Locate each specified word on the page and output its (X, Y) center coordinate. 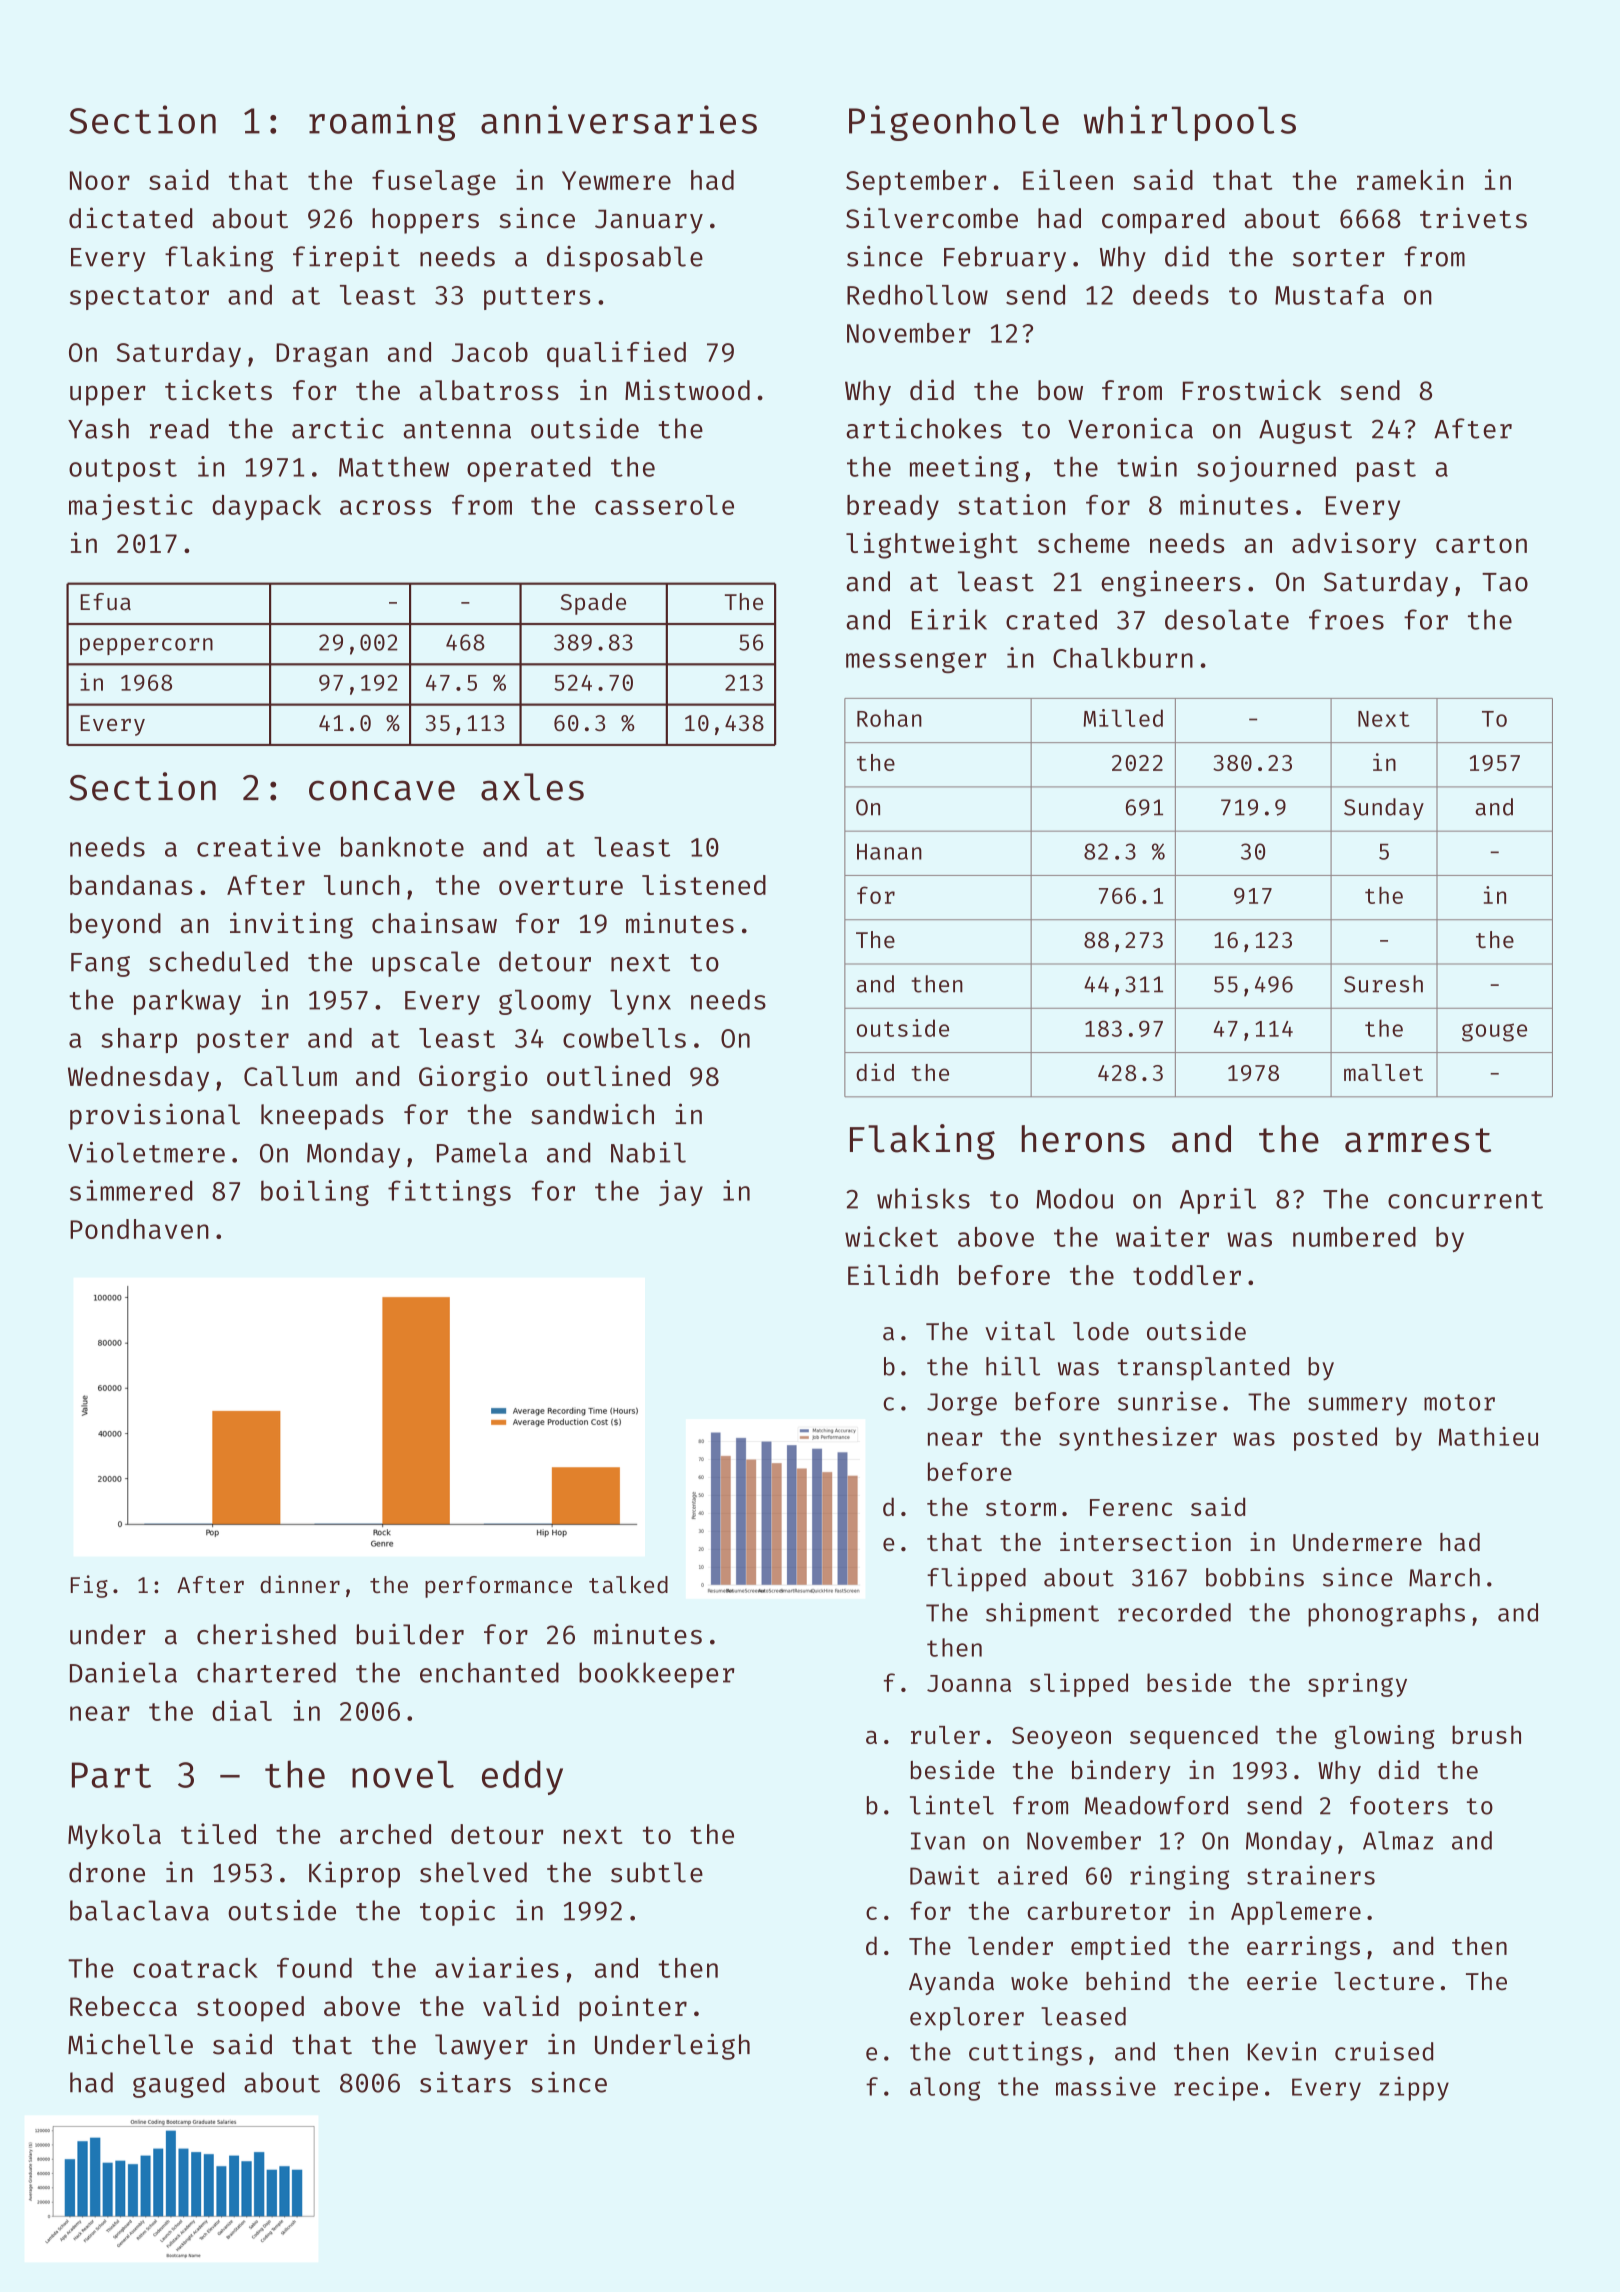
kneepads (322, 1117)
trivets (1473, 218)
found (314, 1968)
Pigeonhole (954, 123)
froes (1346, 619)
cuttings (1025, 2053)
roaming (382, 123)
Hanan (889, 852)
